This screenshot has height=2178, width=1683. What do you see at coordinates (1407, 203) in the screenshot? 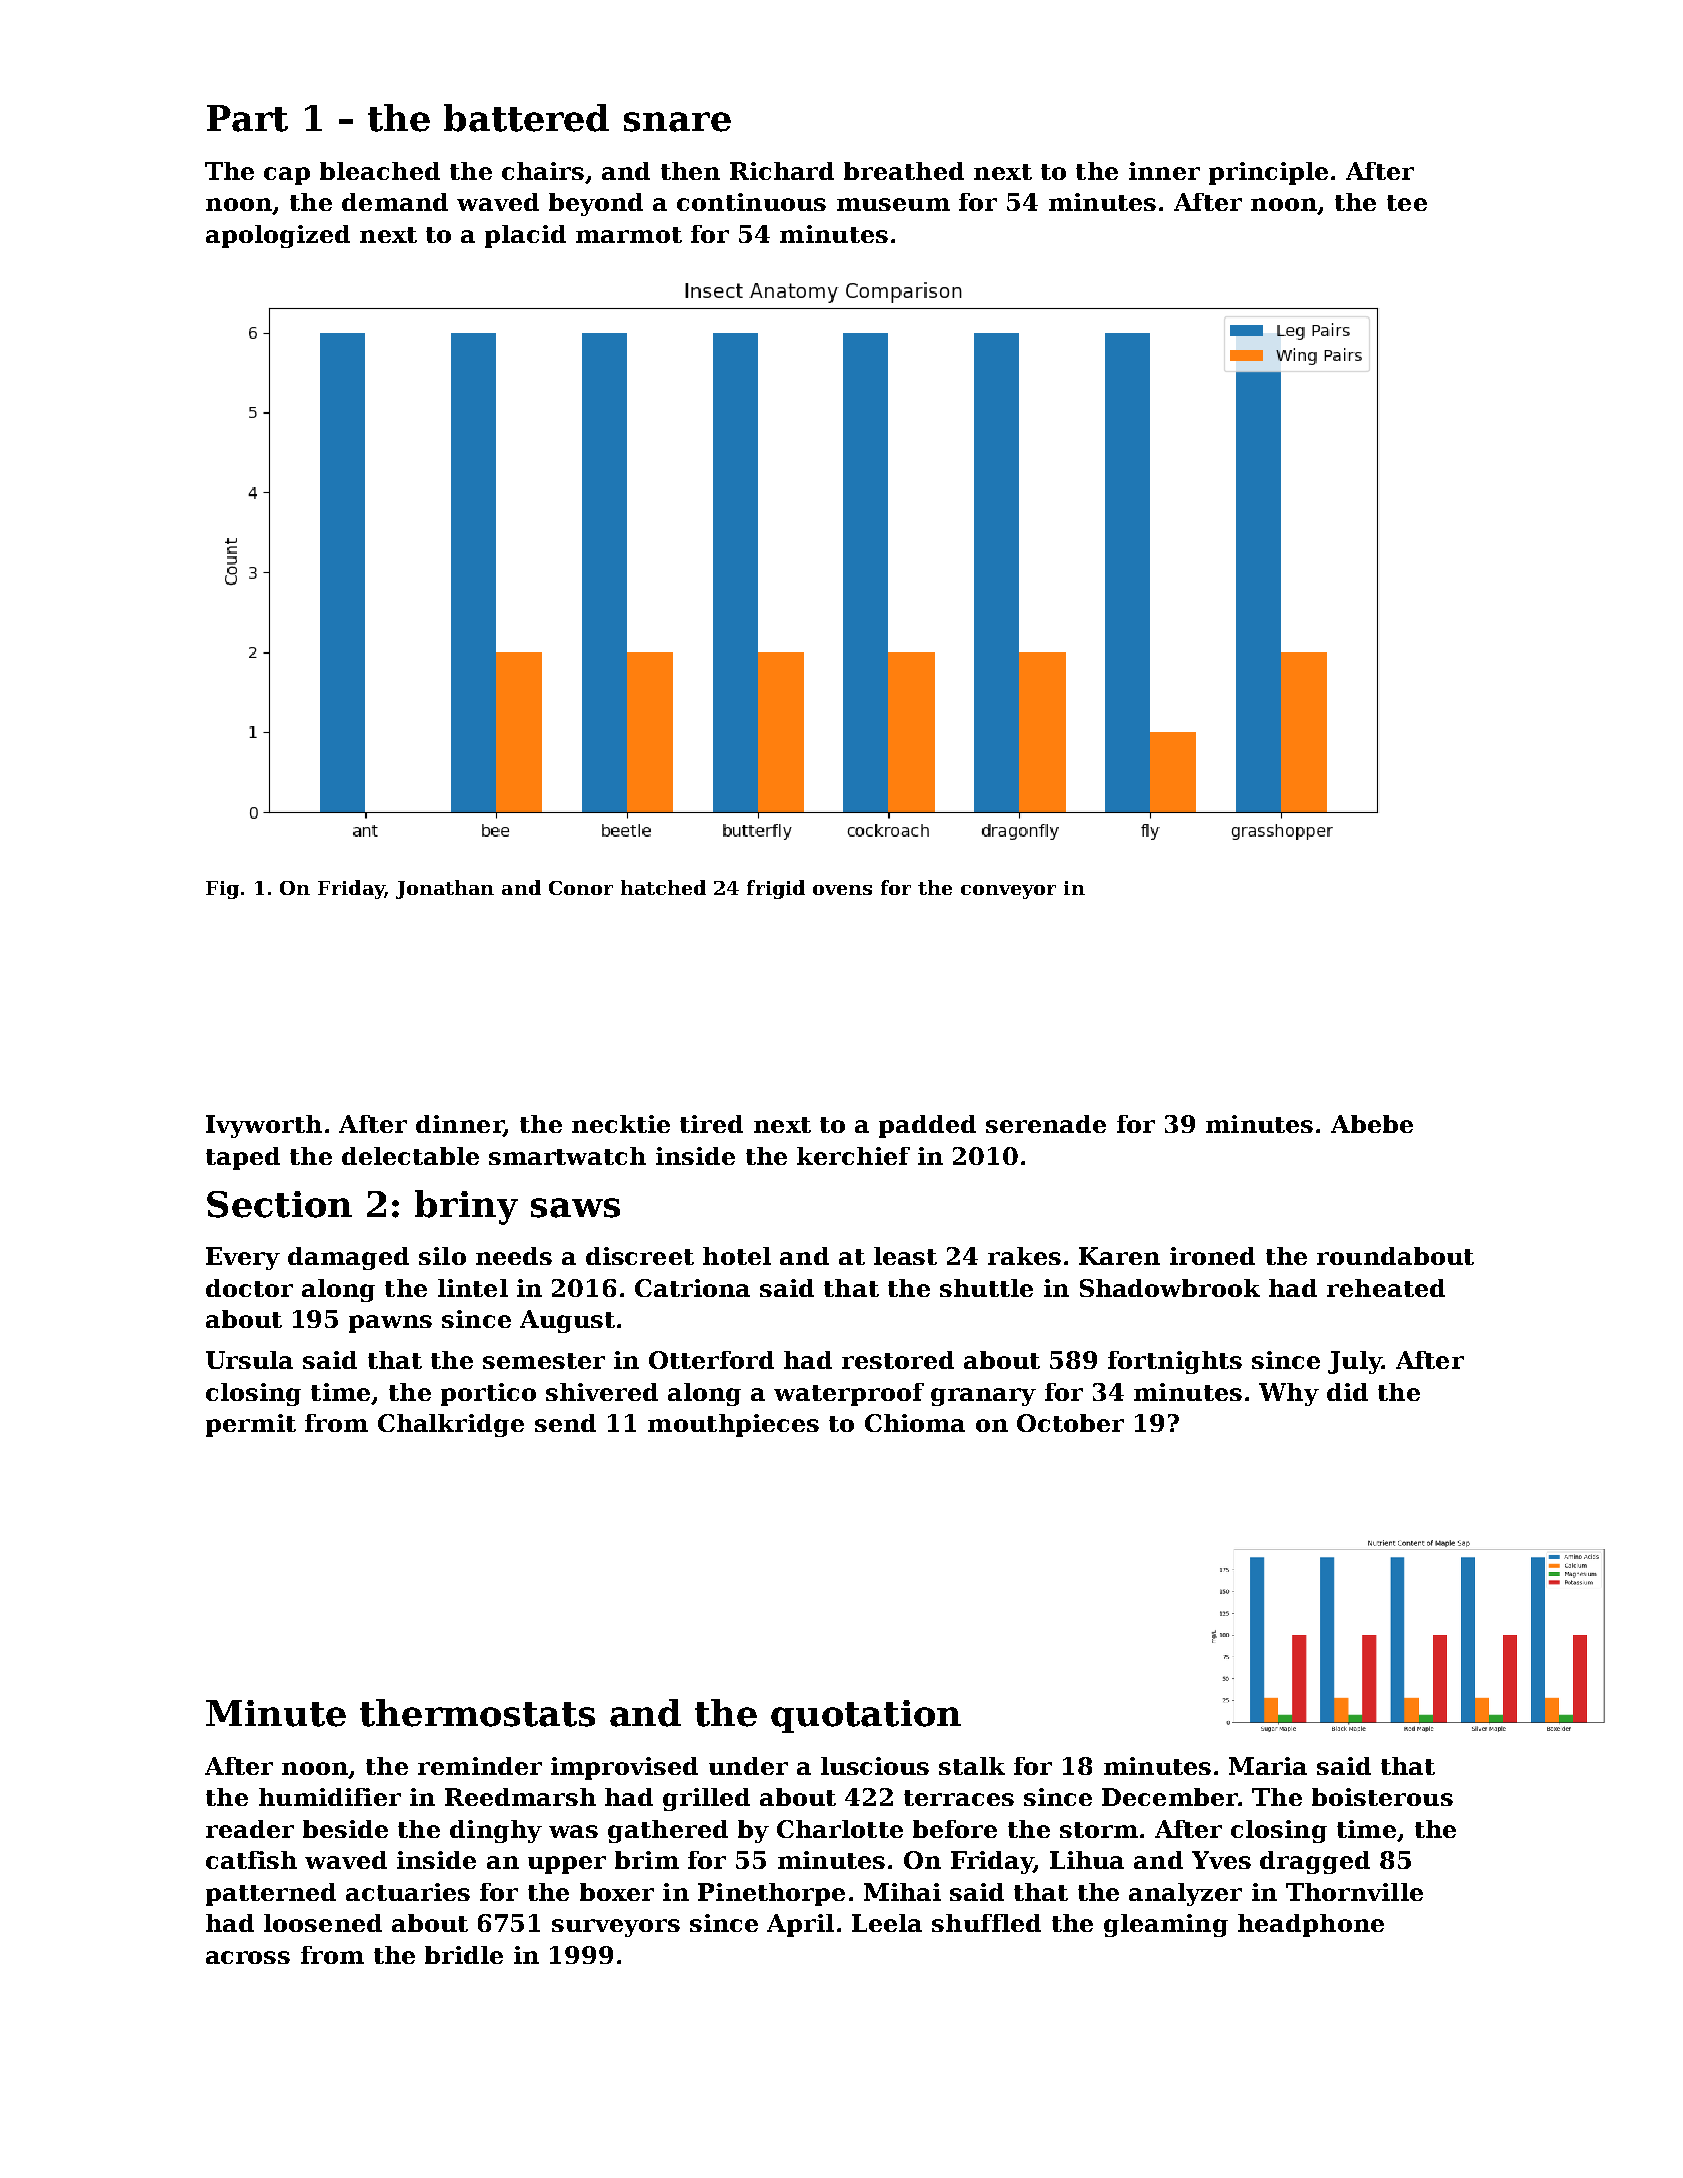
I see `tee` at bounding box center [1407, 203].
